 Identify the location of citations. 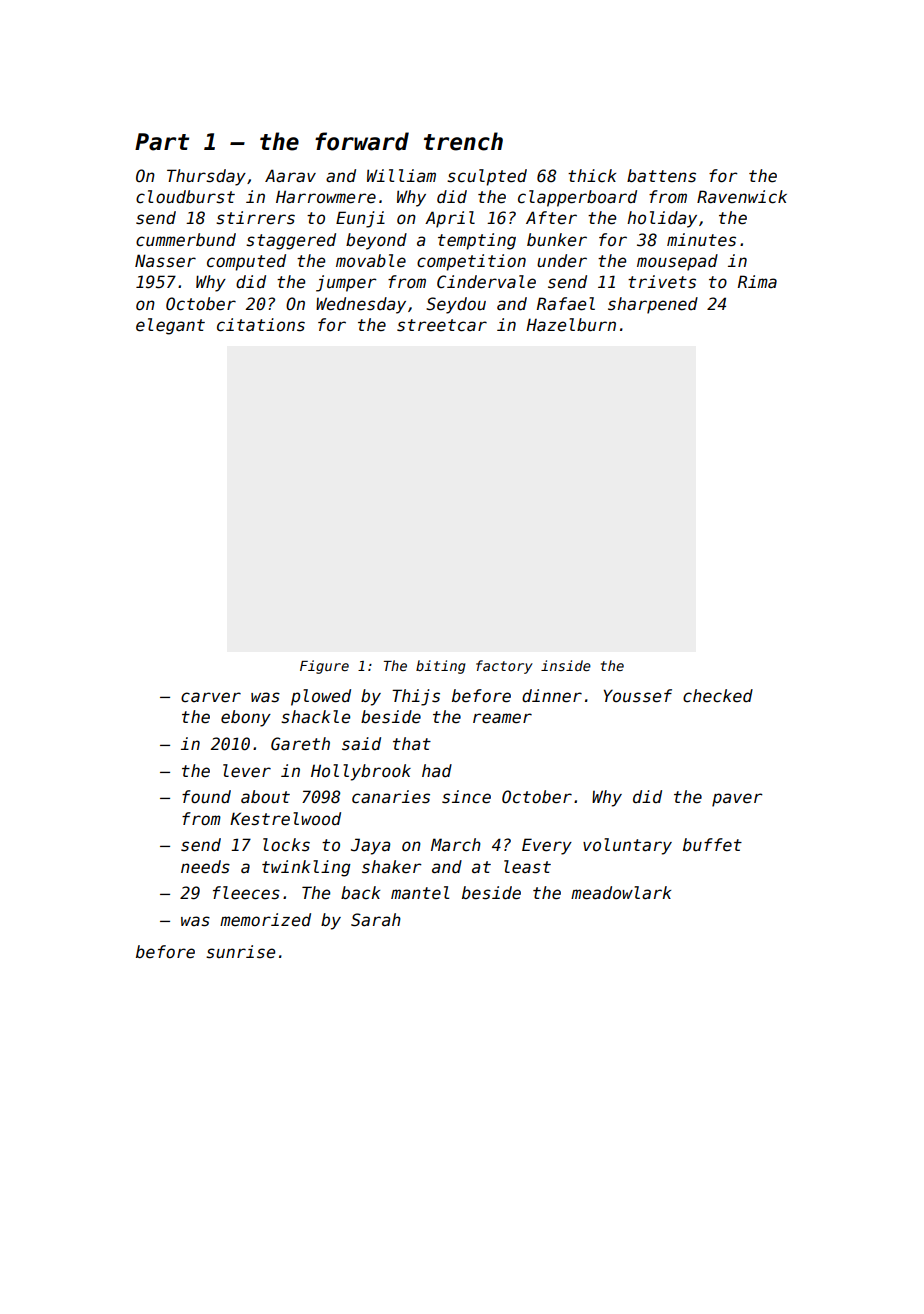
(261, 325).
